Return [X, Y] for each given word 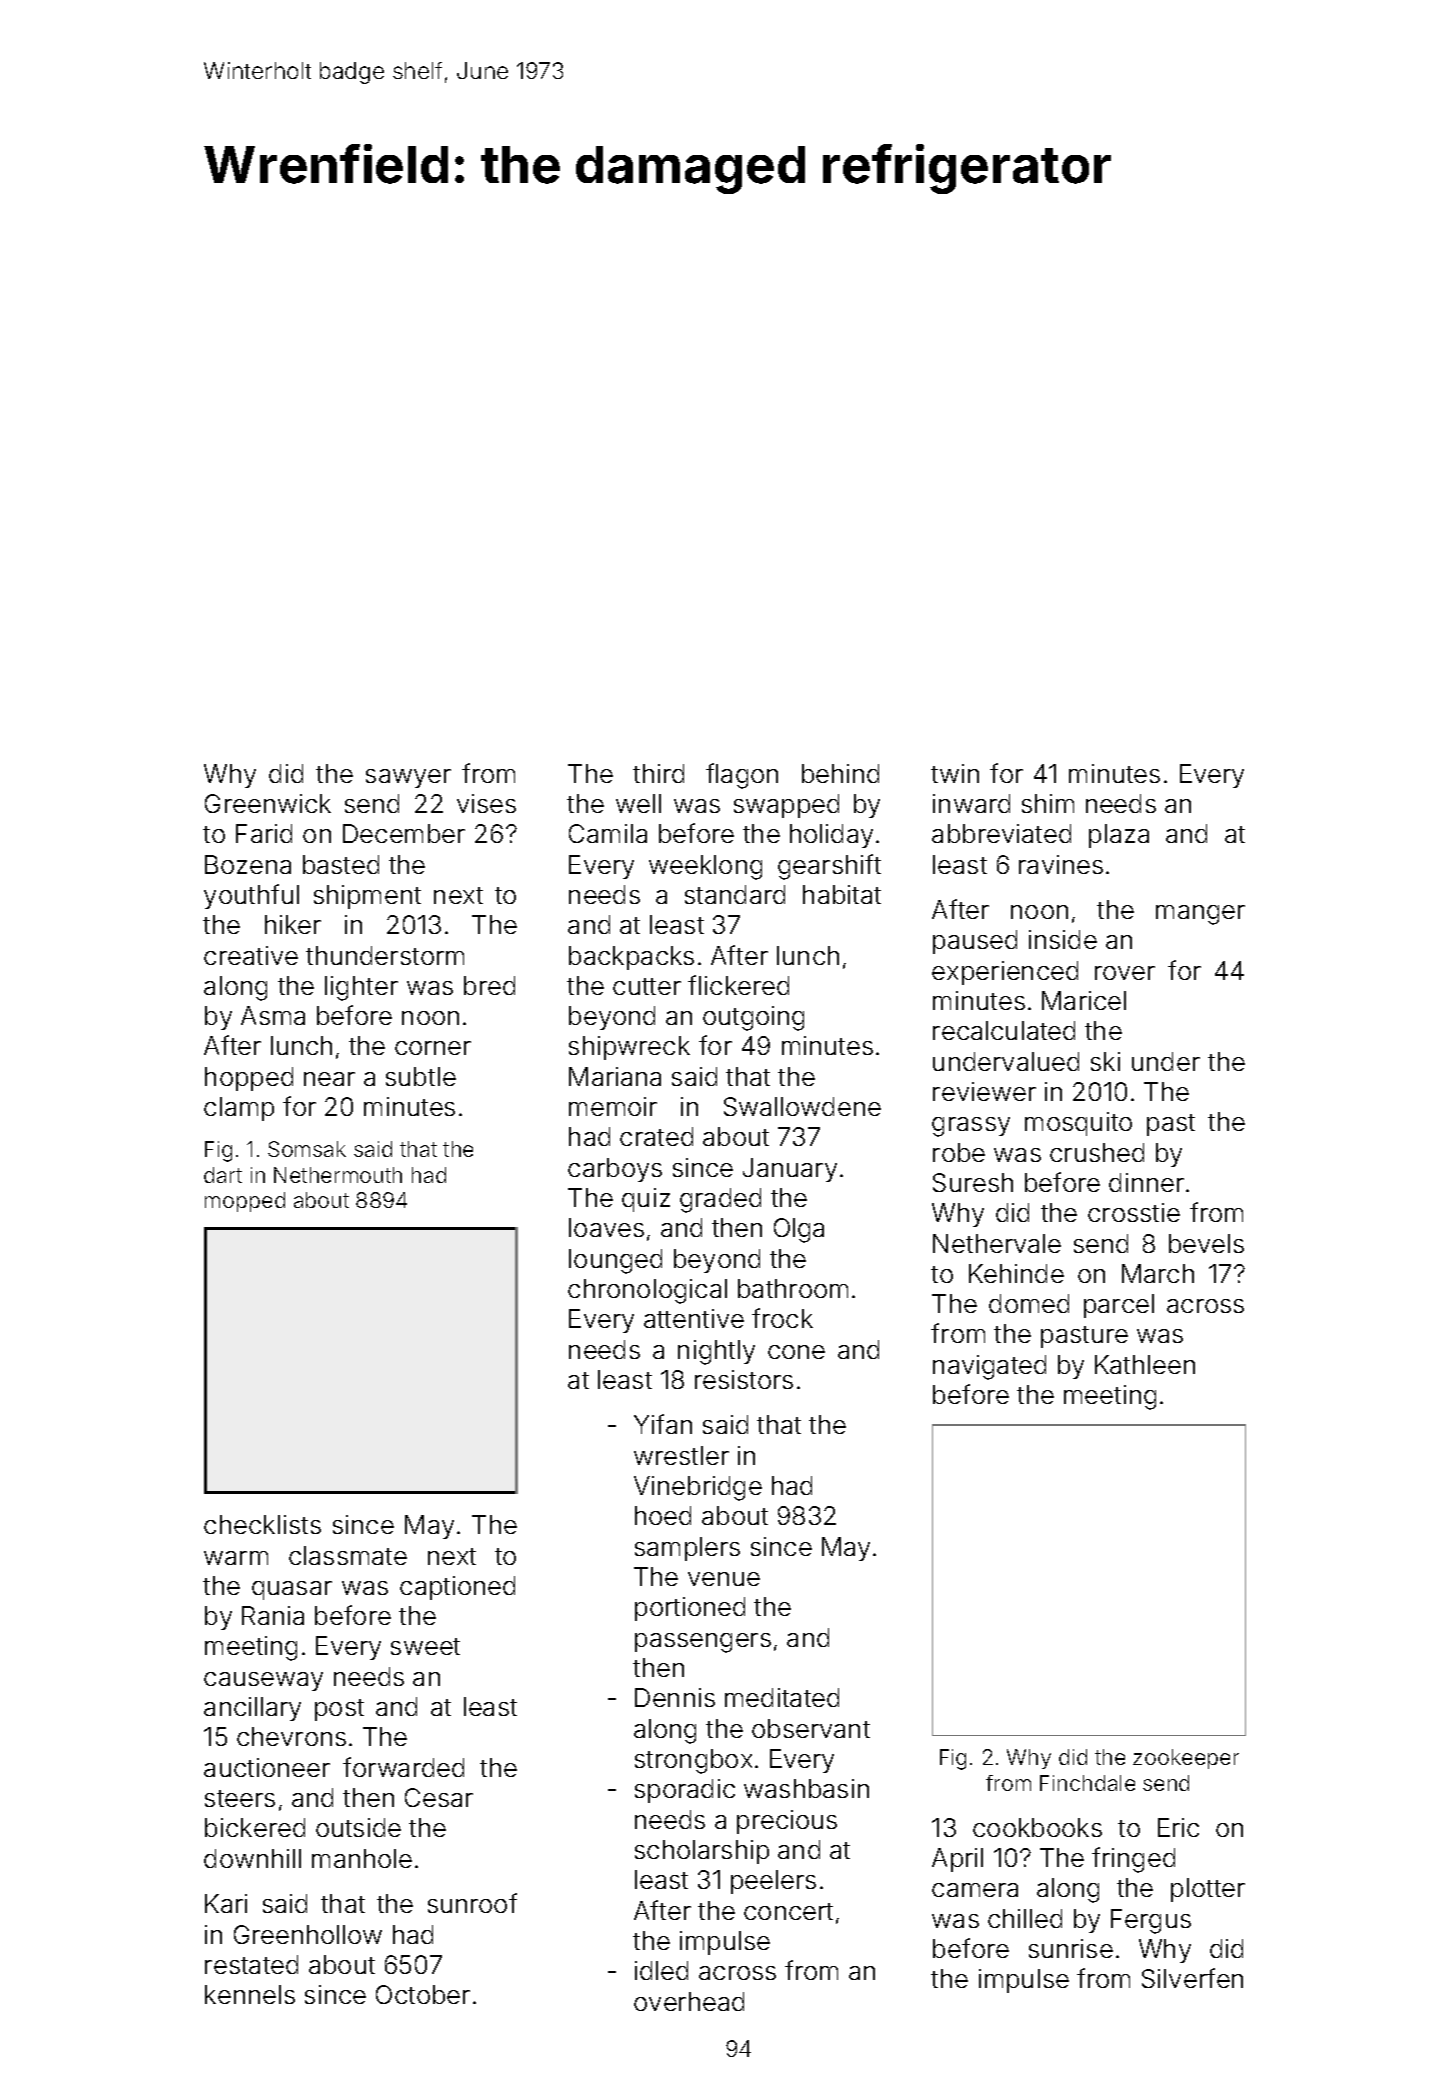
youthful [251, 896]
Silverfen [1192, 1978]
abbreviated [1001, 833]
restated [251, 1964]
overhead [689, 2001]
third [658, 773]
